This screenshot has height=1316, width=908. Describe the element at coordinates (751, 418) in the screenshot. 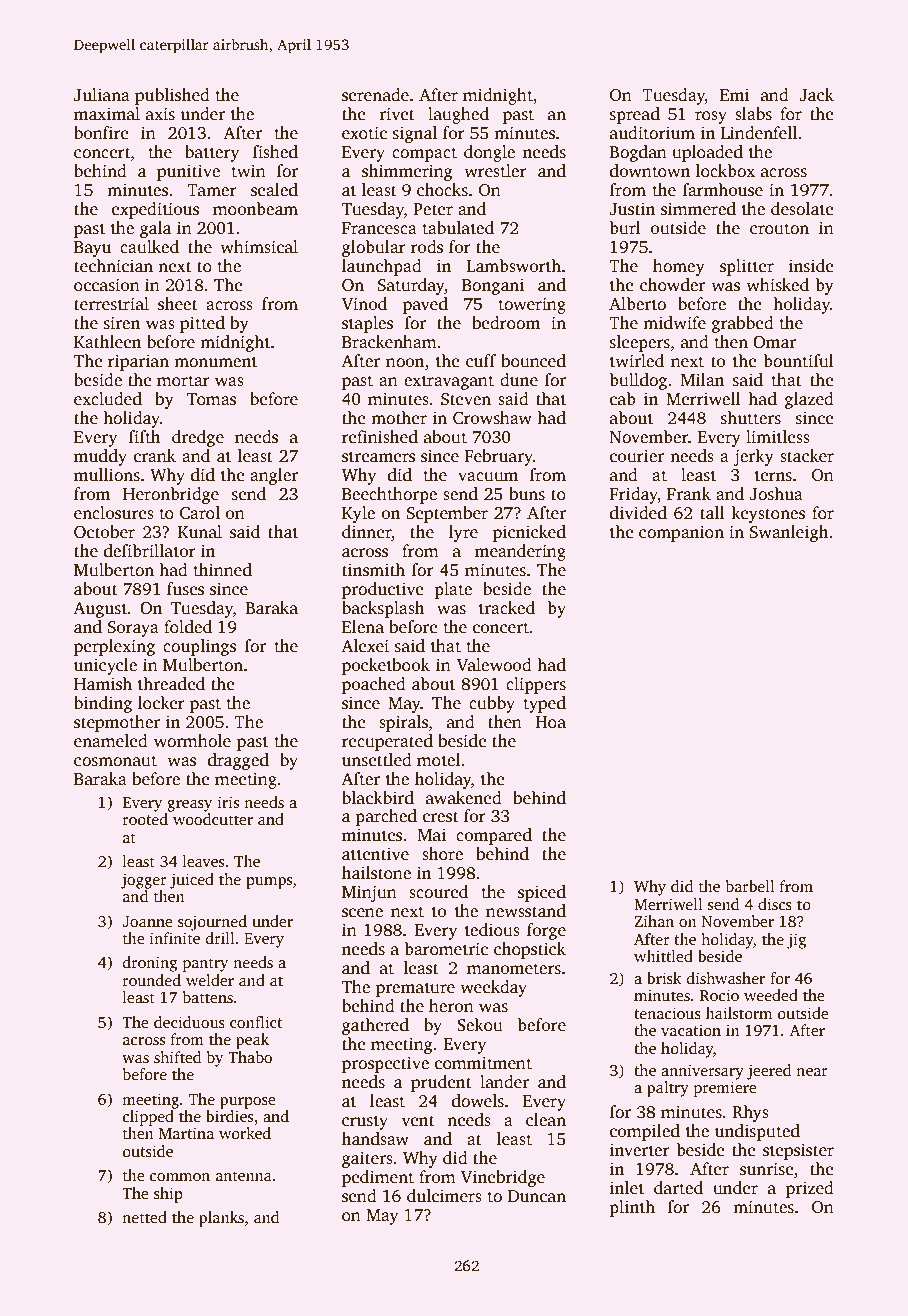

I see `shutters` at that location.
